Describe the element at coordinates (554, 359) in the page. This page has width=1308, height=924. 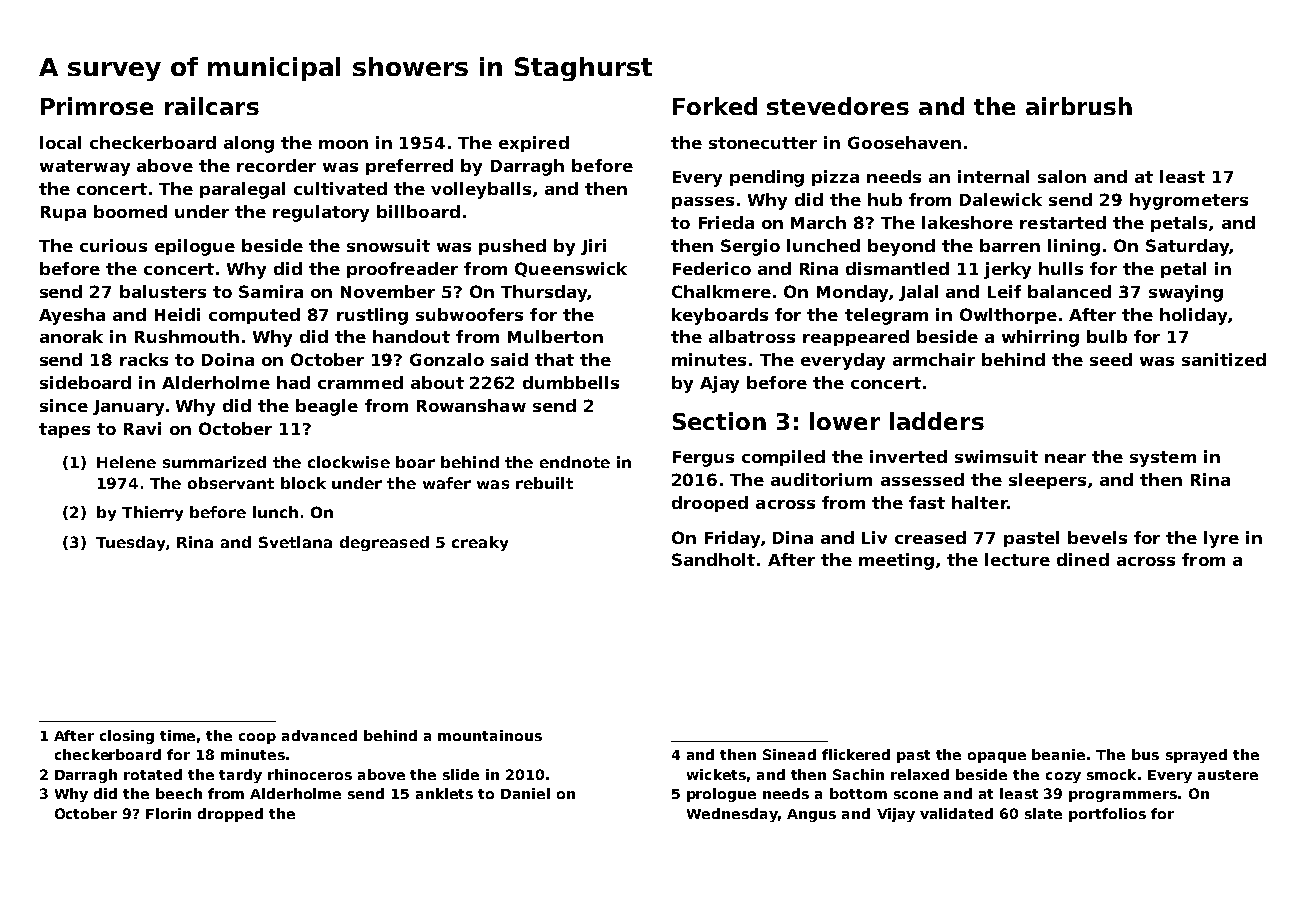
I see `that` at that location.
